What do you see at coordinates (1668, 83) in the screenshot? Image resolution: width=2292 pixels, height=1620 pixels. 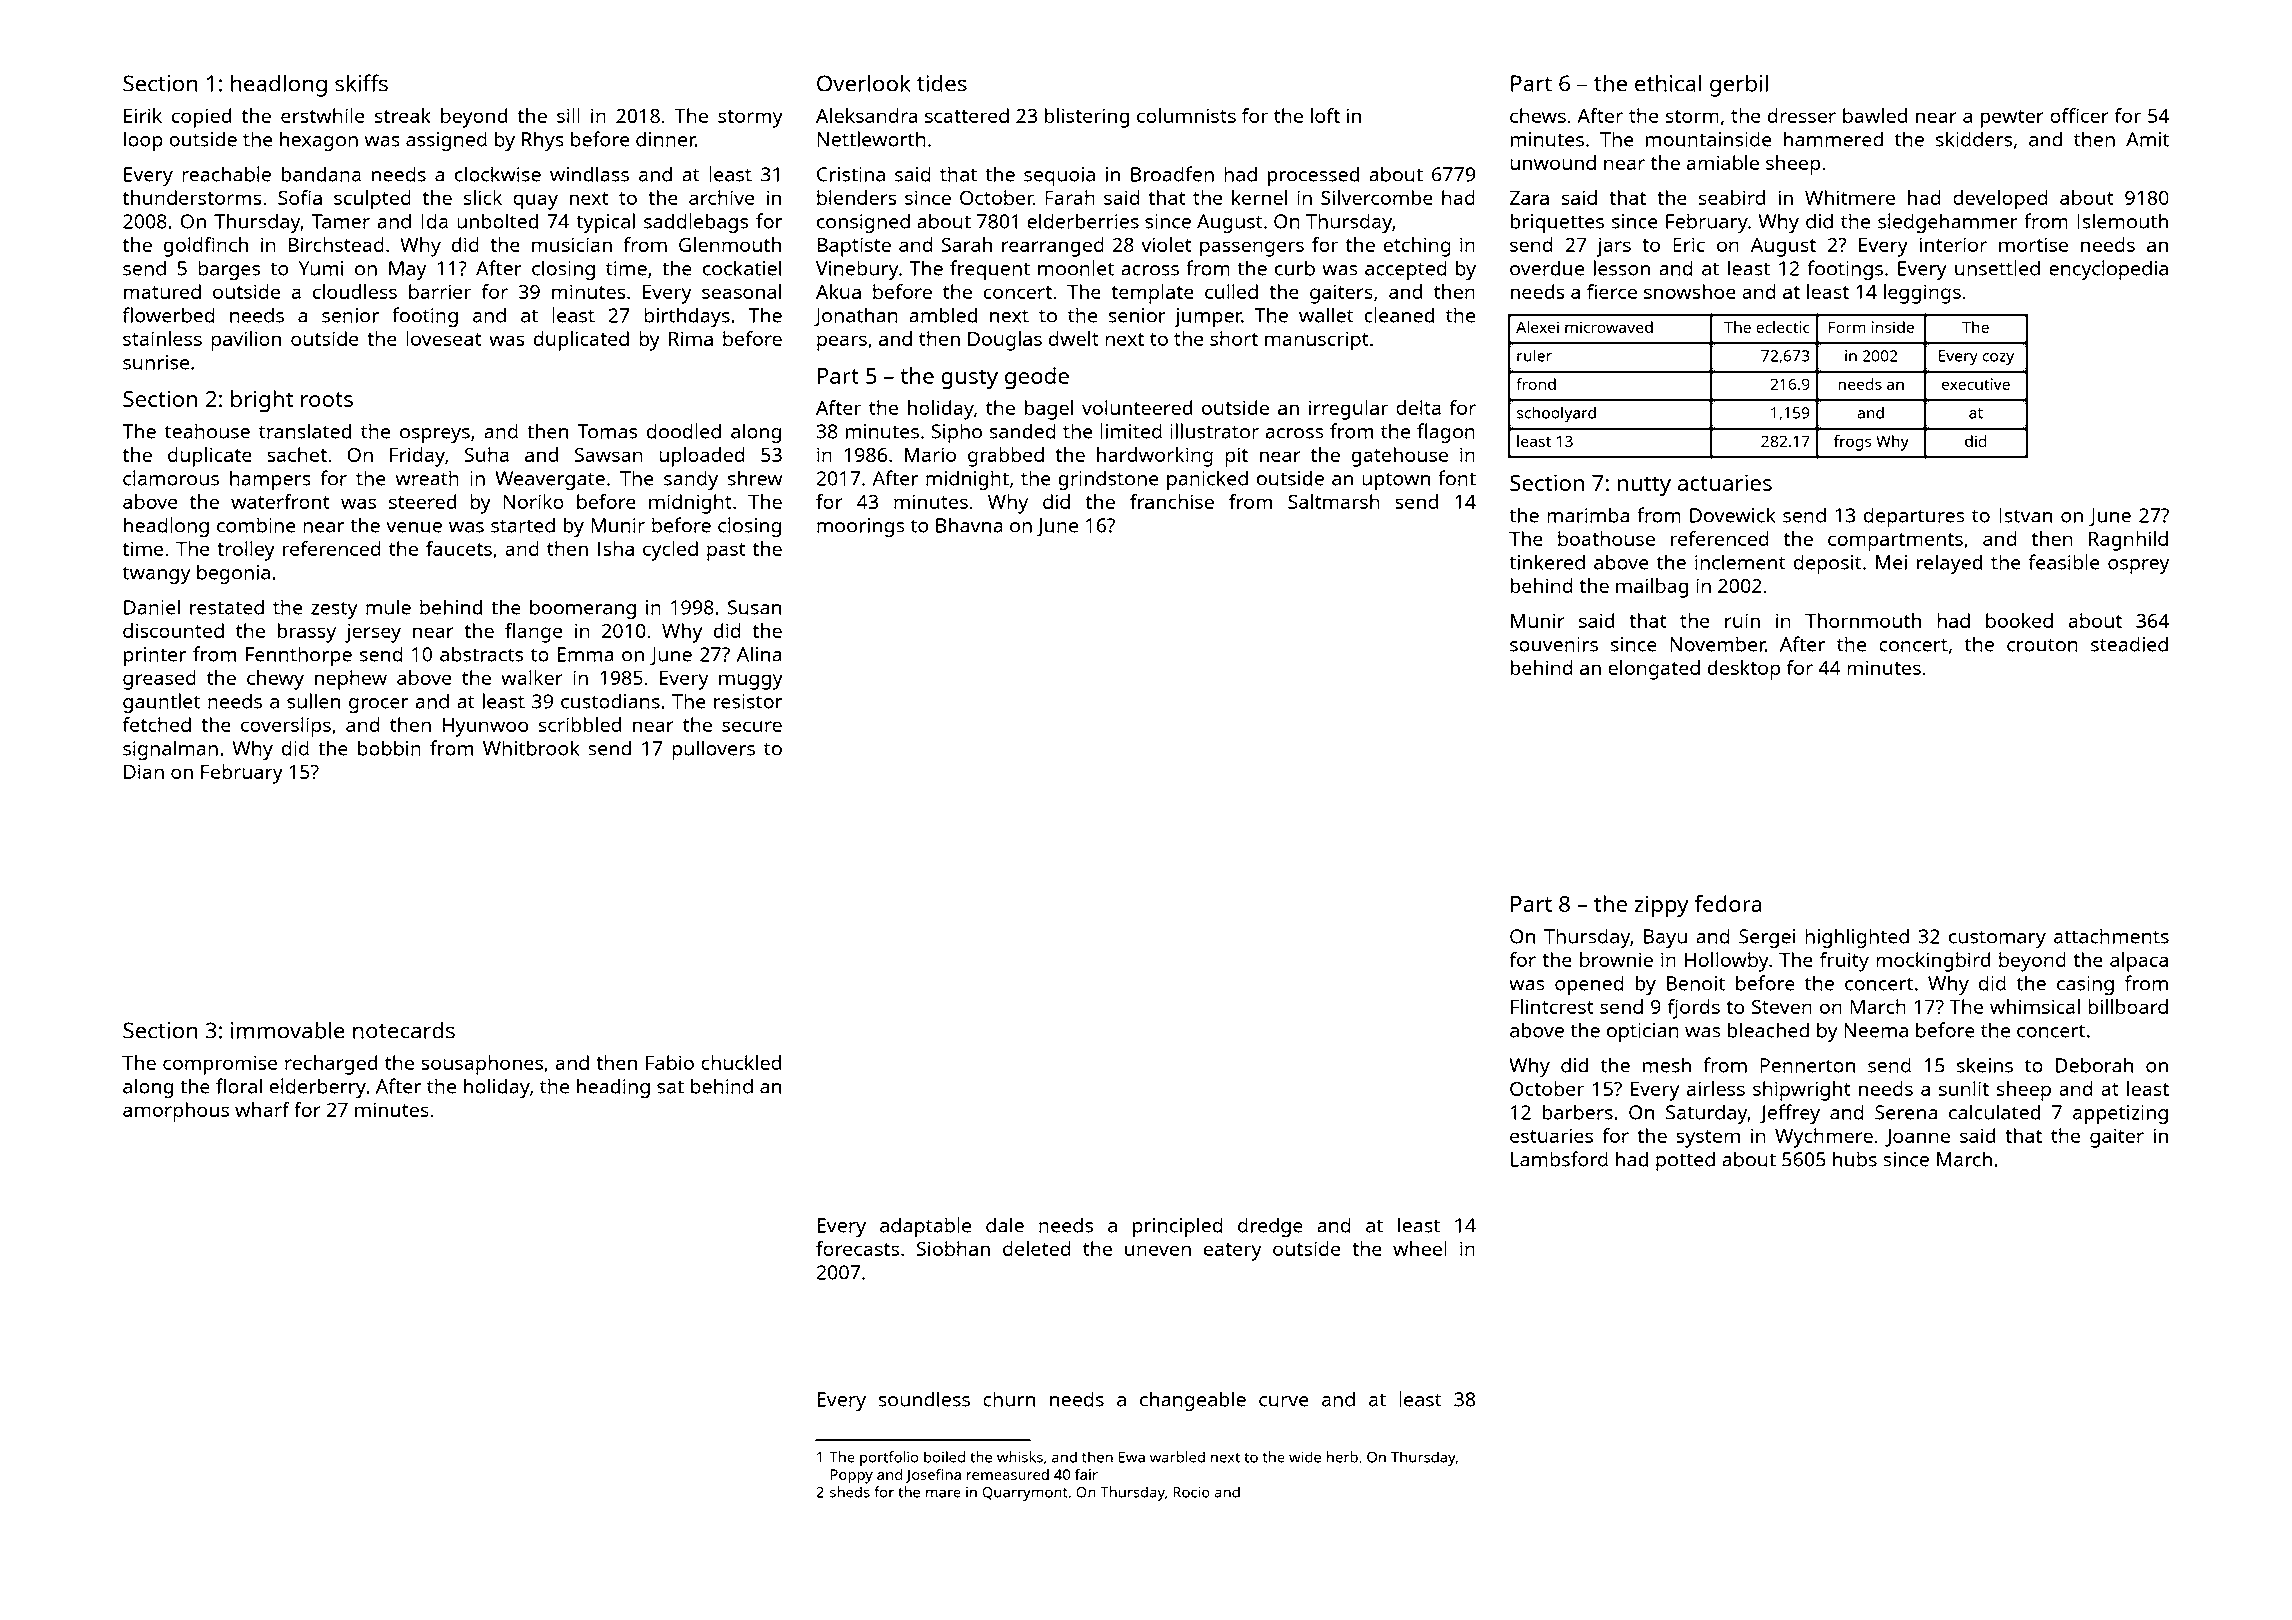 I see `ethical` at bounding box center [1668, 83].
